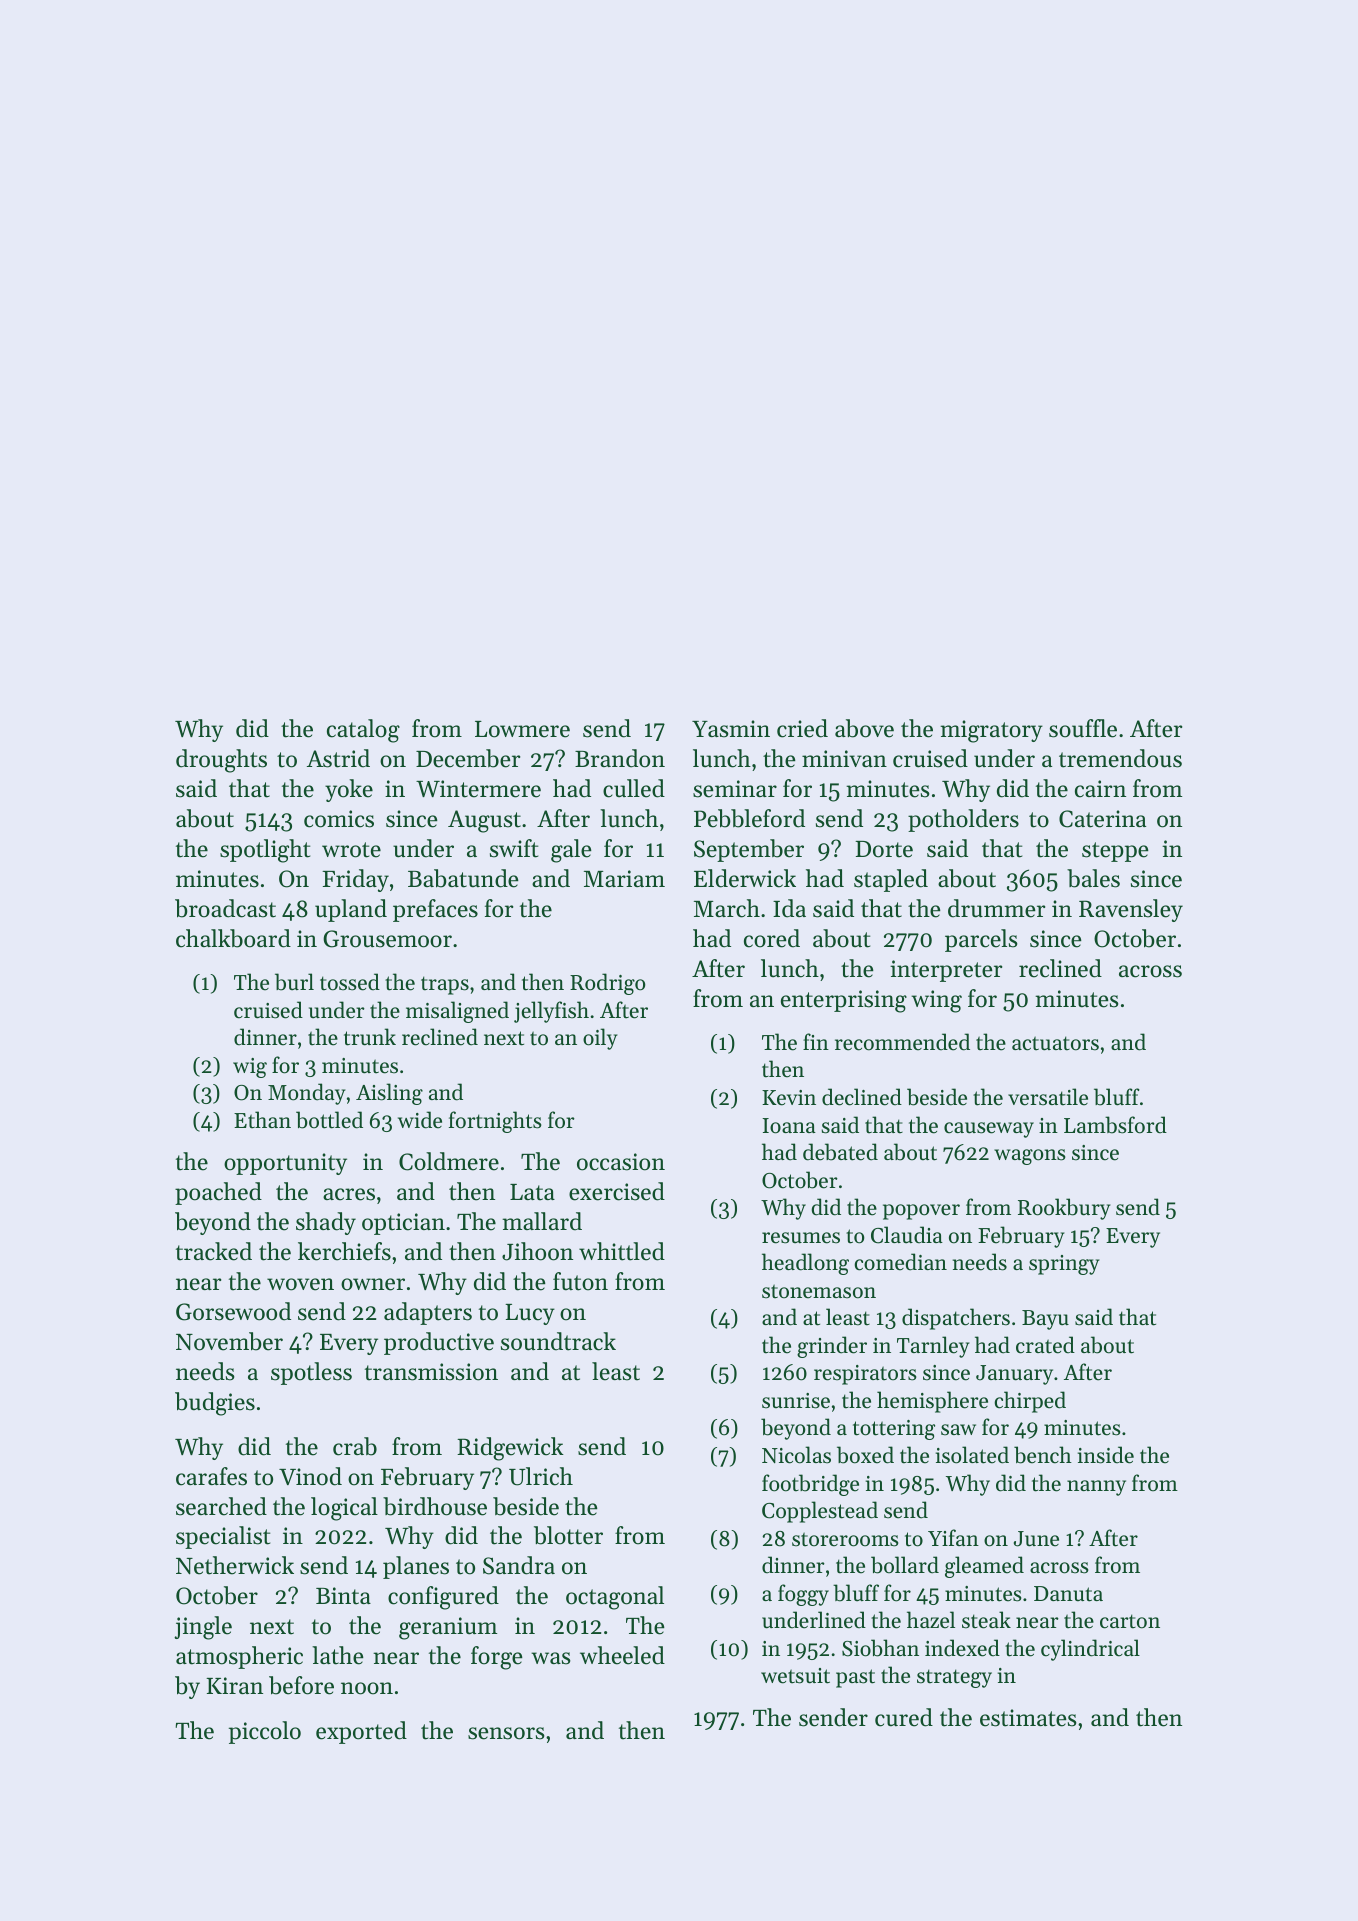 This page has width=1358, height=1921. What do you see at coordinates (537, 1251) in the page?
I see `Jihoon` at bounding box center [537, 1251].
